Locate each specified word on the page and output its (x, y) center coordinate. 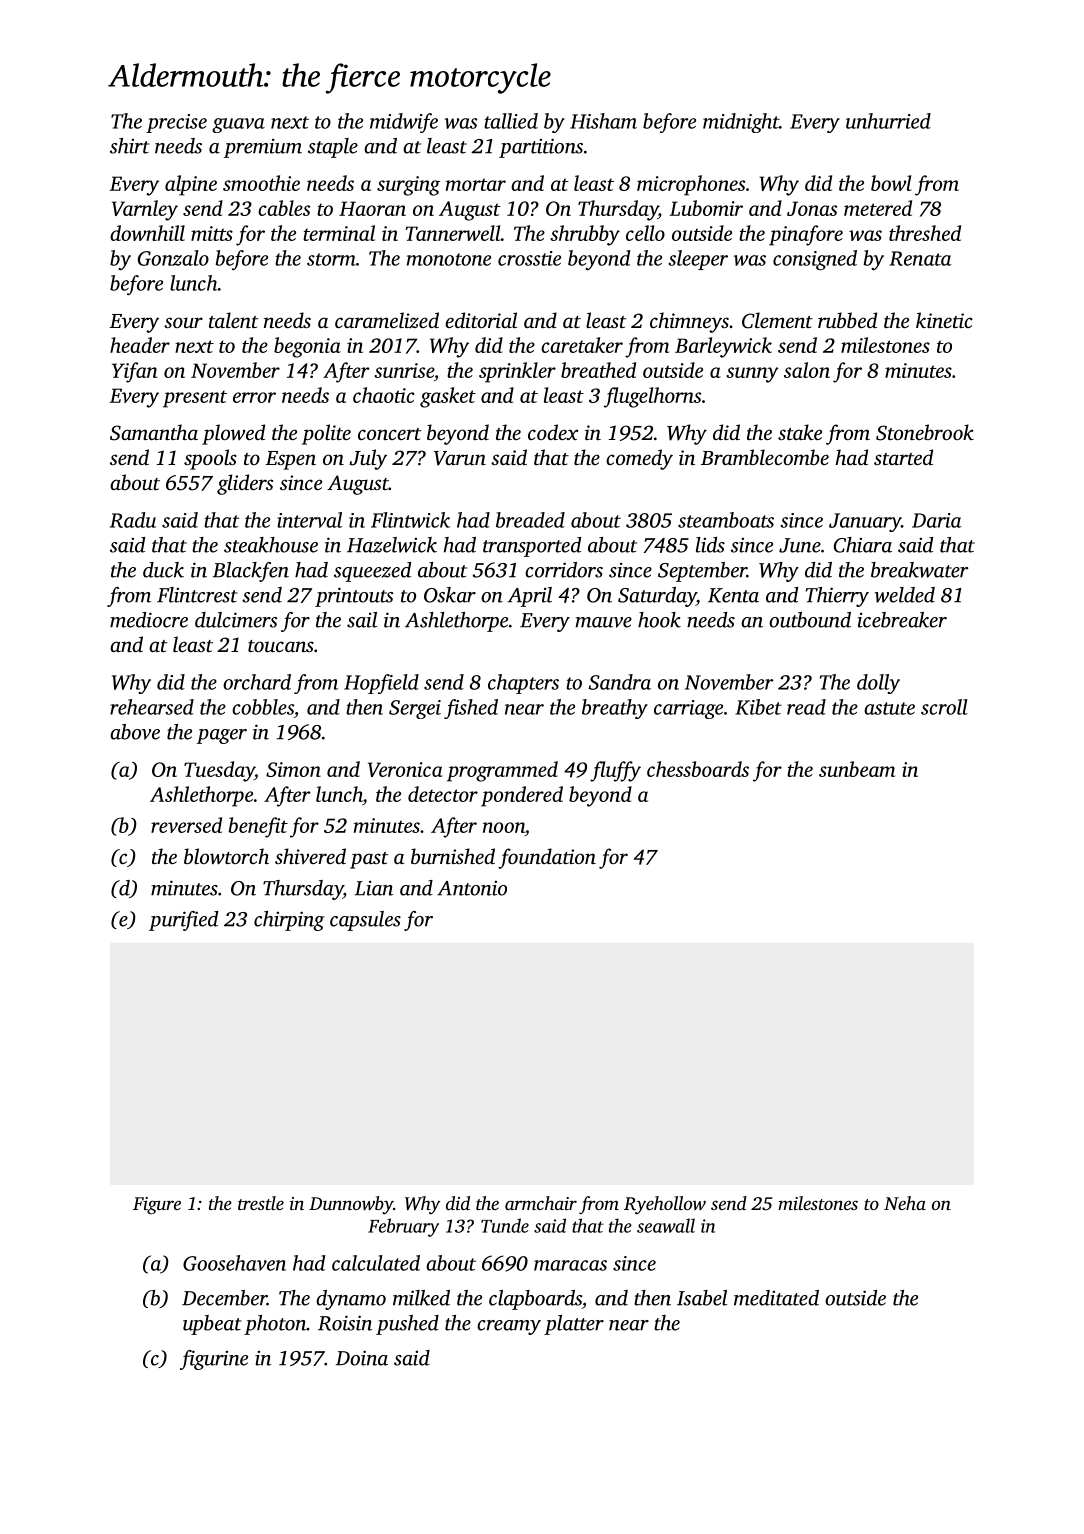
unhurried (888, 121)
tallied (511, 121)
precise (176, 123)
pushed (407, 1325)
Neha (905, 1203)
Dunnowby (351, 1205)
